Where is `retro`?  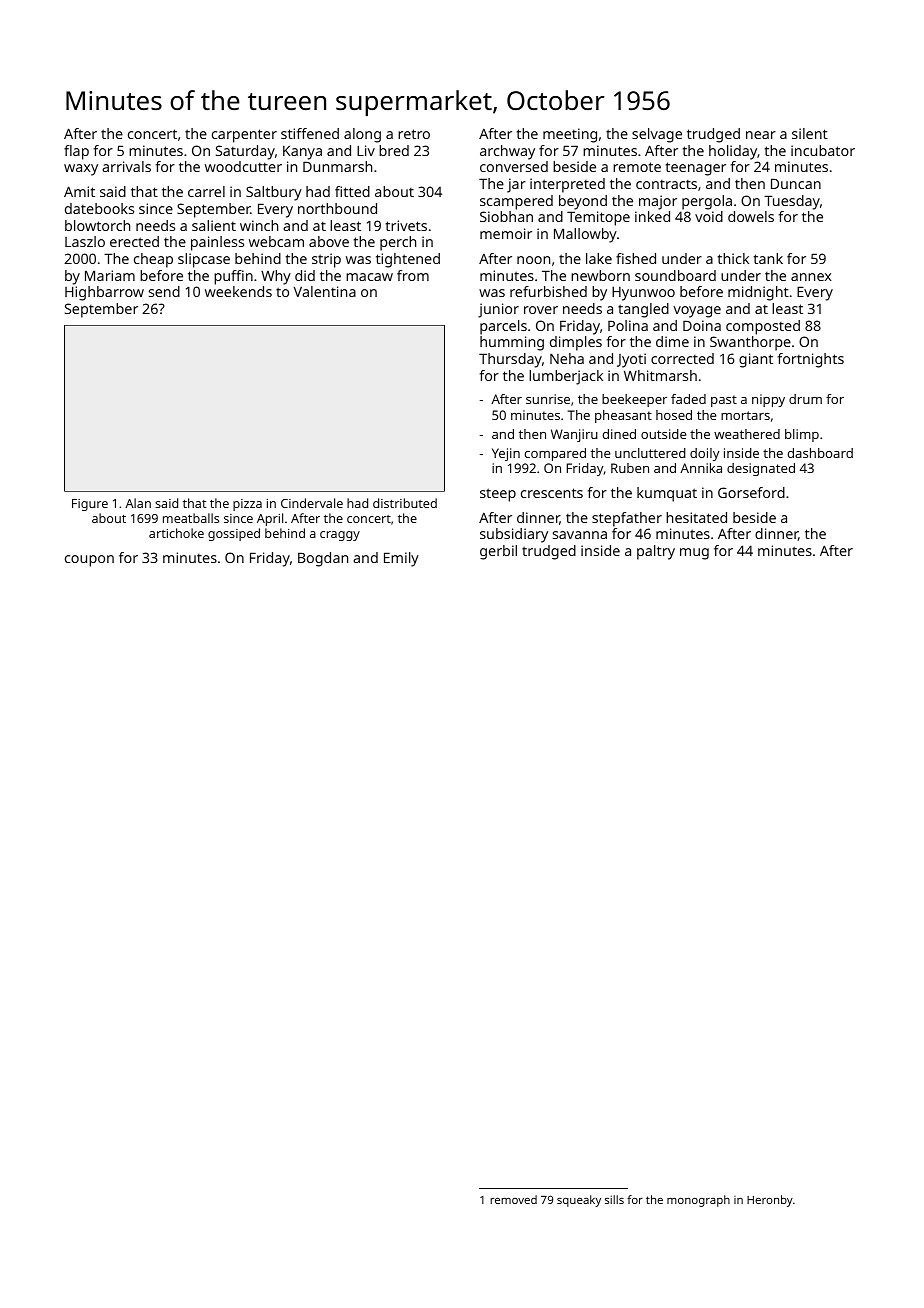
retro is located at coordinates (414, 134).
